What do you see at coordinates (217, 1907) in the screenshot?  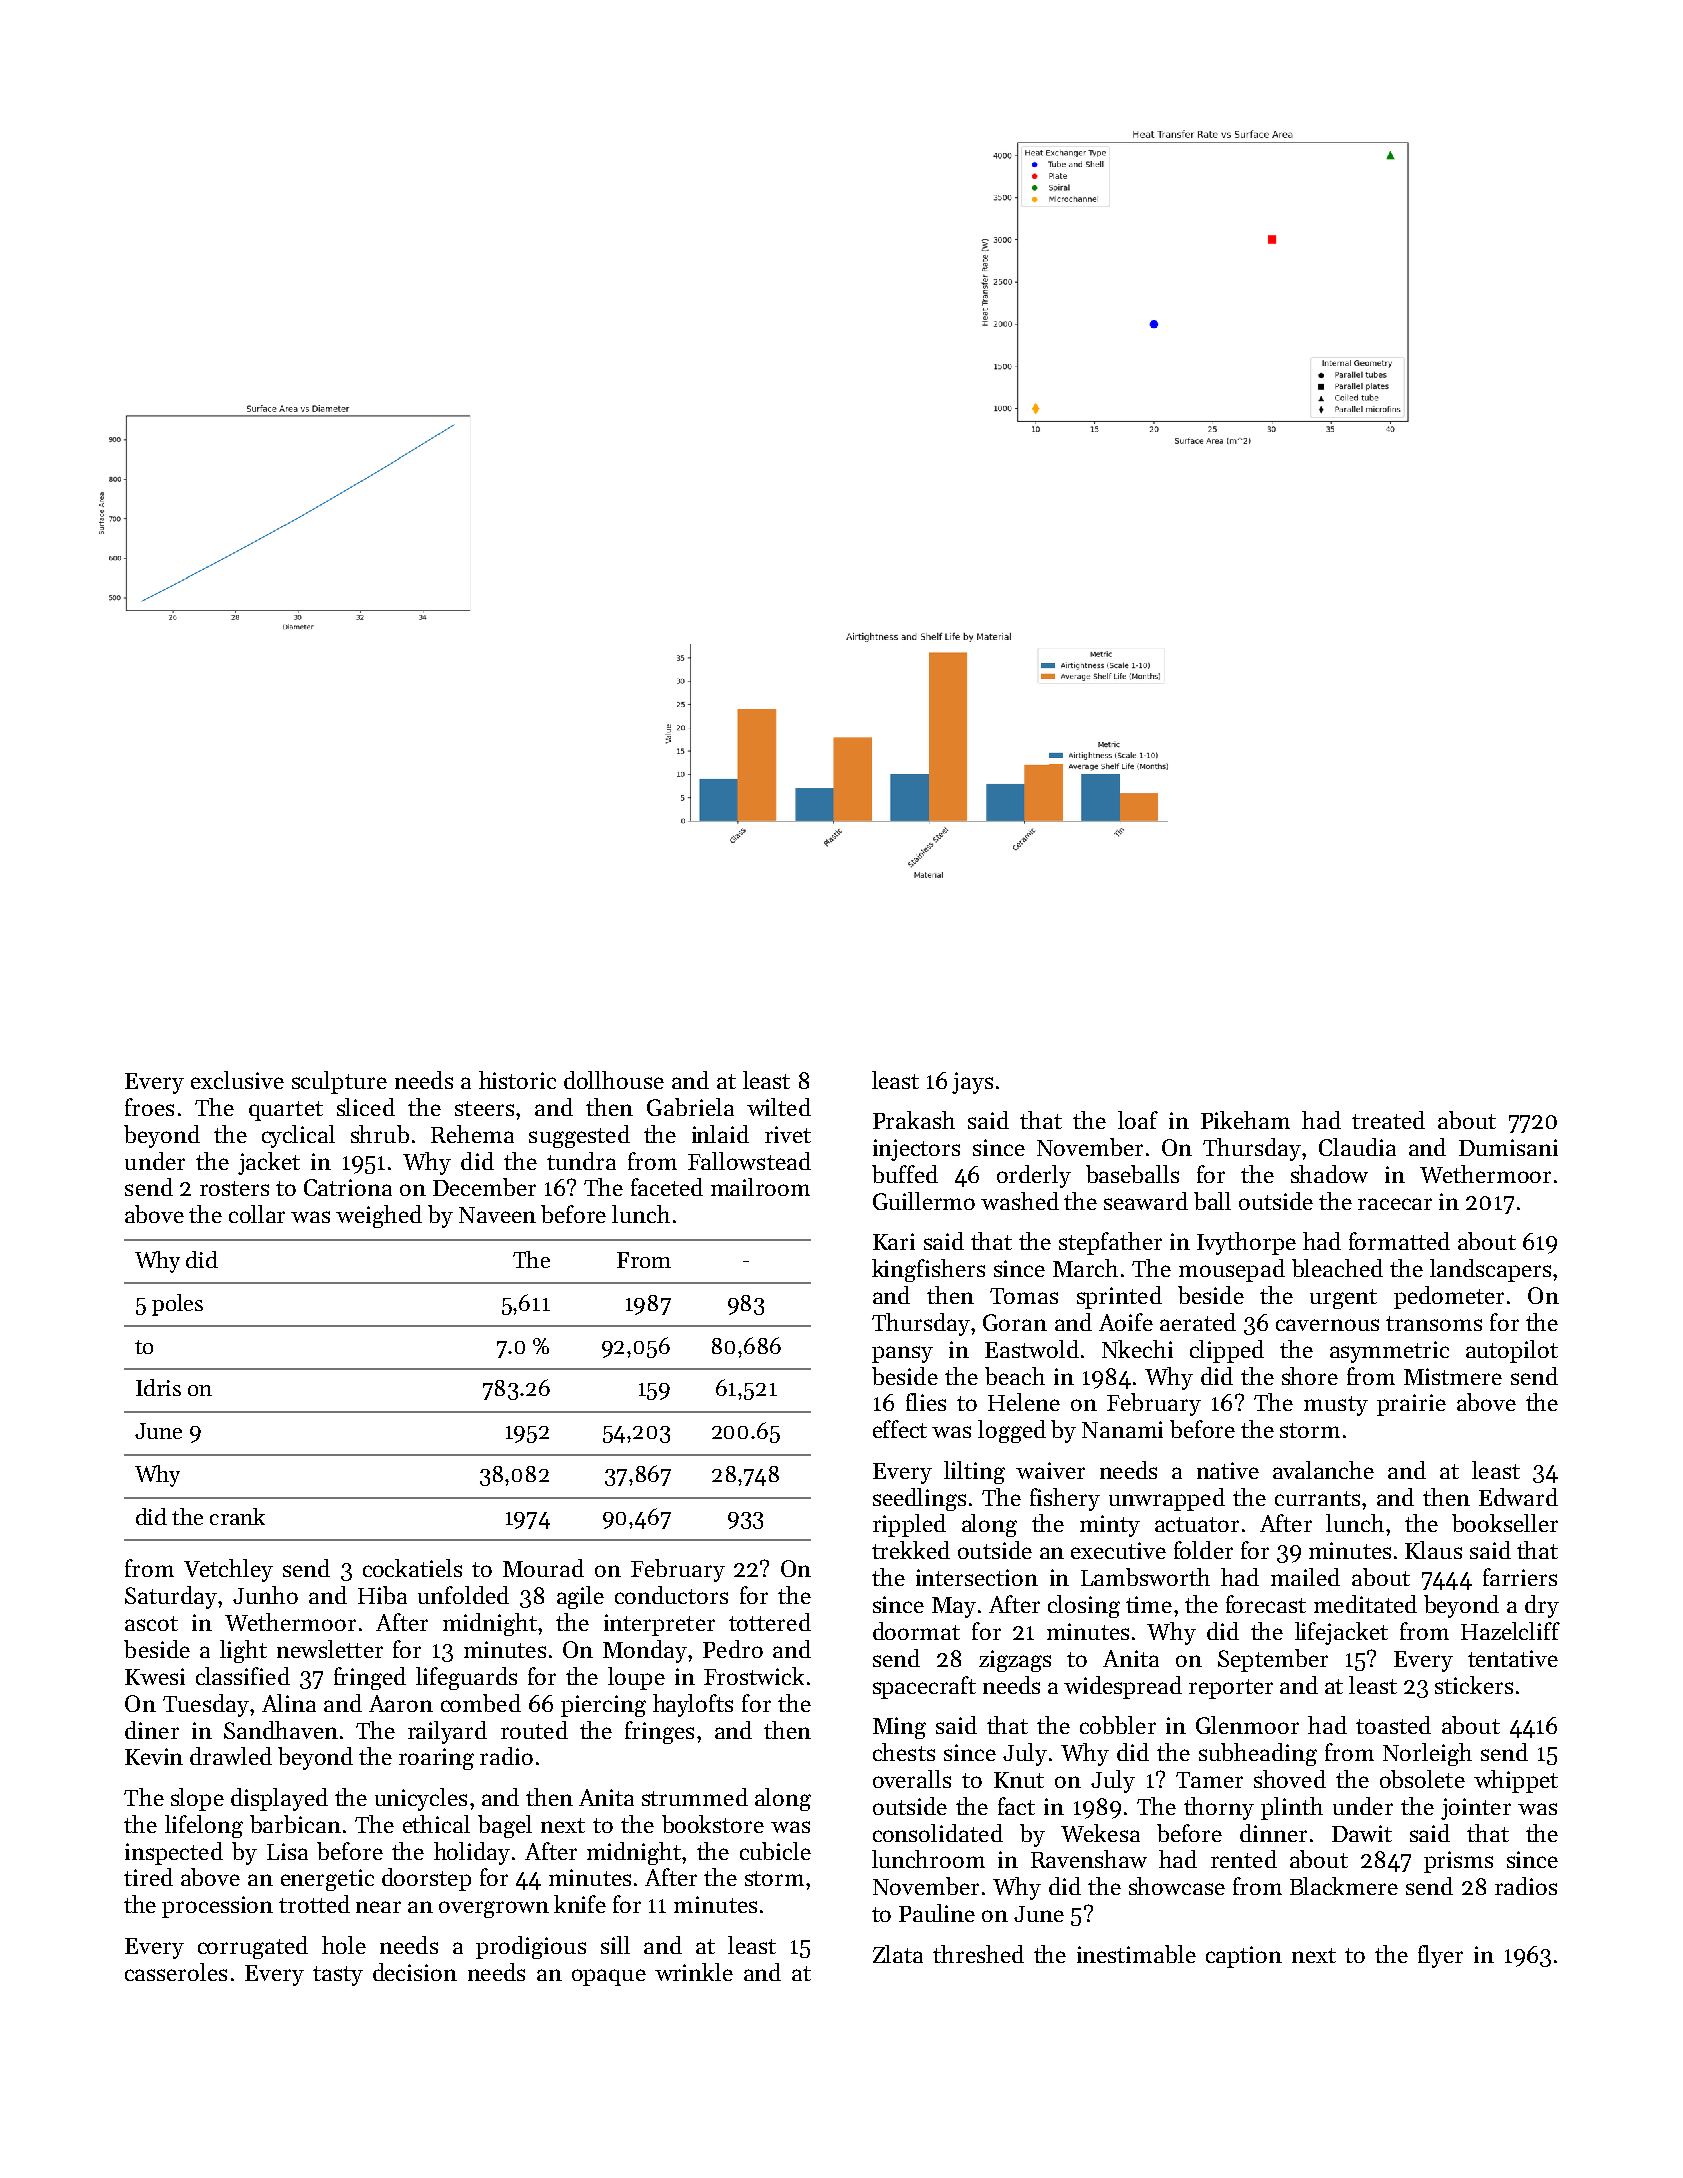 I see `procession` at bounding box center [217, 1907].
